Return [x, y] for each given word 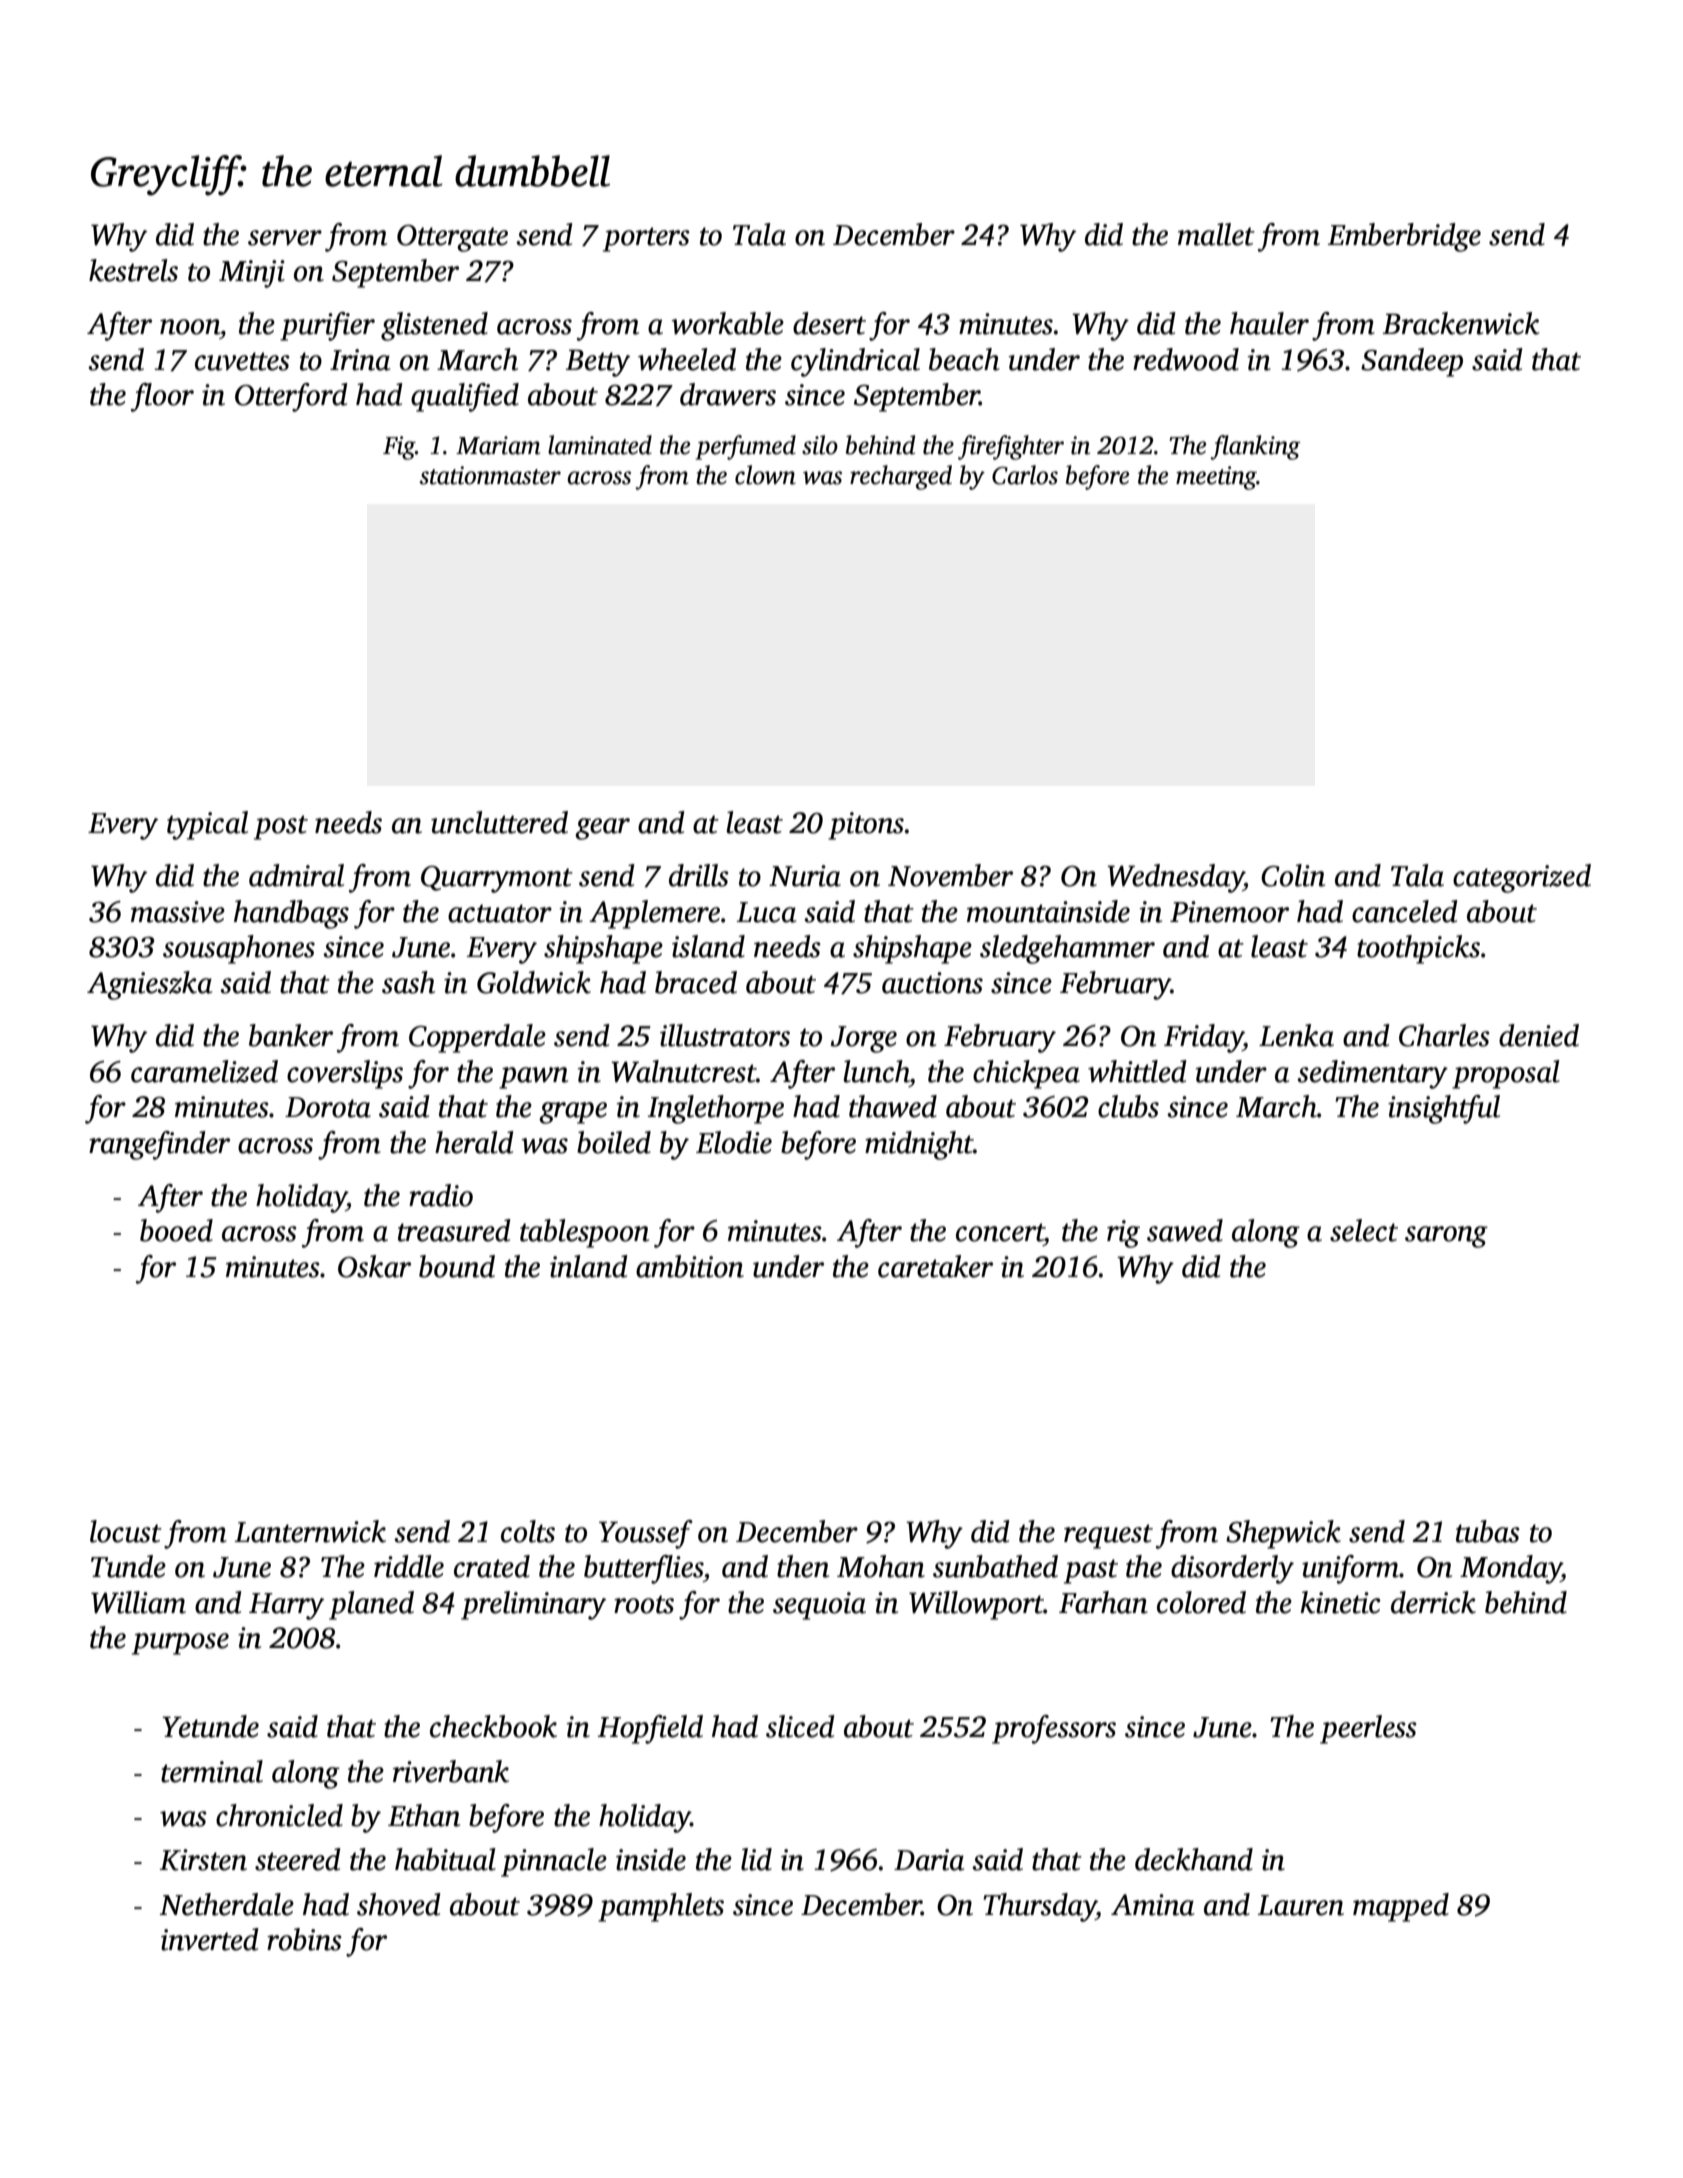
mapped [1401, 1907]
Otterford [291, 397]
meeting [1216, 478]
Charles [1444, 1035]
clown [765, 475]
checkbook [493, 1726]
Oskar [374, 1266]
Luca [766, 912]
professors [1054, 1729]
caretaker [935, 1266]
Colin [1293, 875]
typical [207, 825]
